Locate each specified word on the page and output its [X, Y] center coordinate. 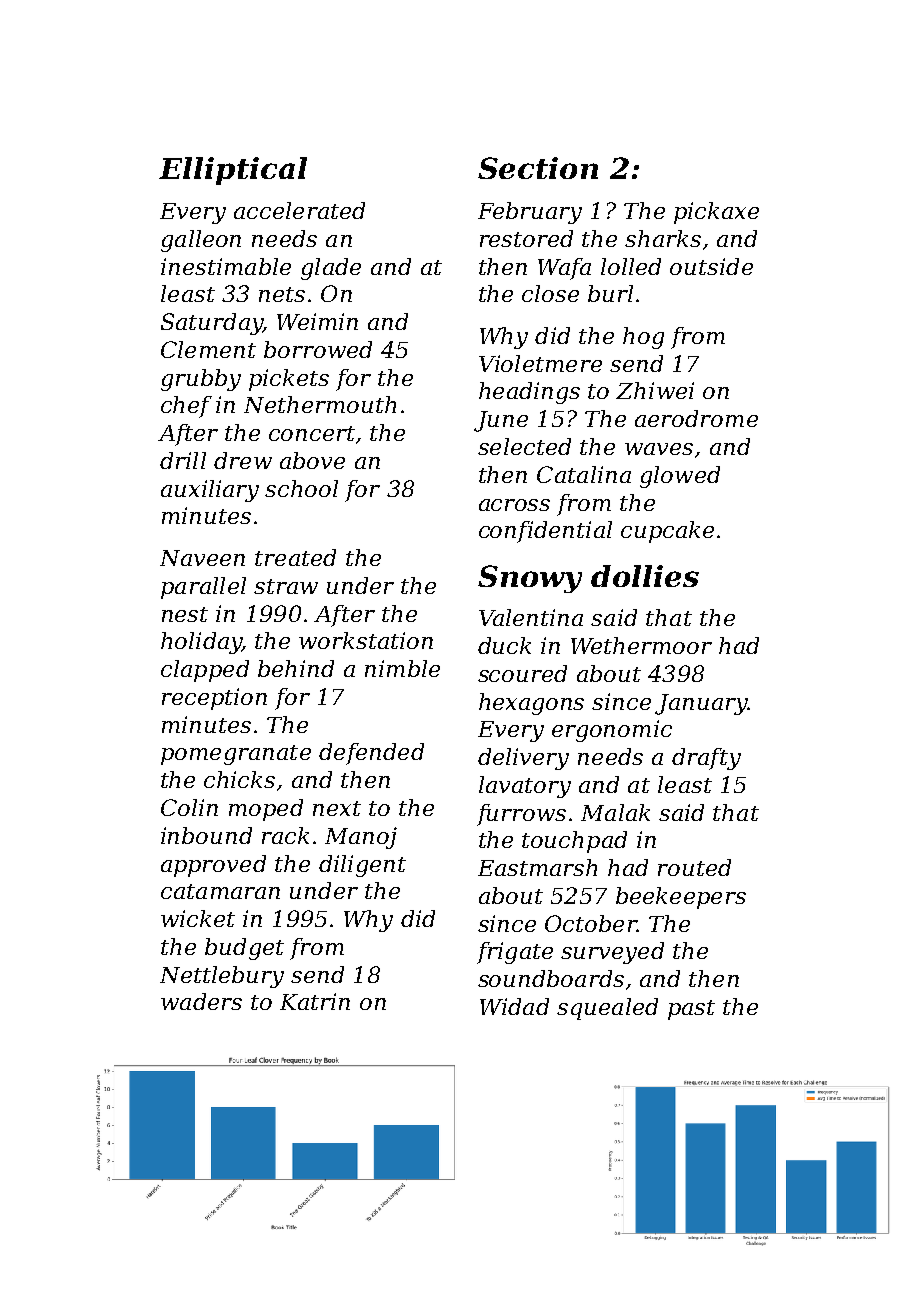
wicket [198, 918]
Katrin [315, 1001]
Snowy [530, 579]
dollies [645, 576]
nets [282, 294]
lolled [631, 266]
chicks [239, 779]
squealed [607, 1009]
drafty [706, 759]
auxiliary [210, 491]
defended [371, 754]
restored [526, 238]
